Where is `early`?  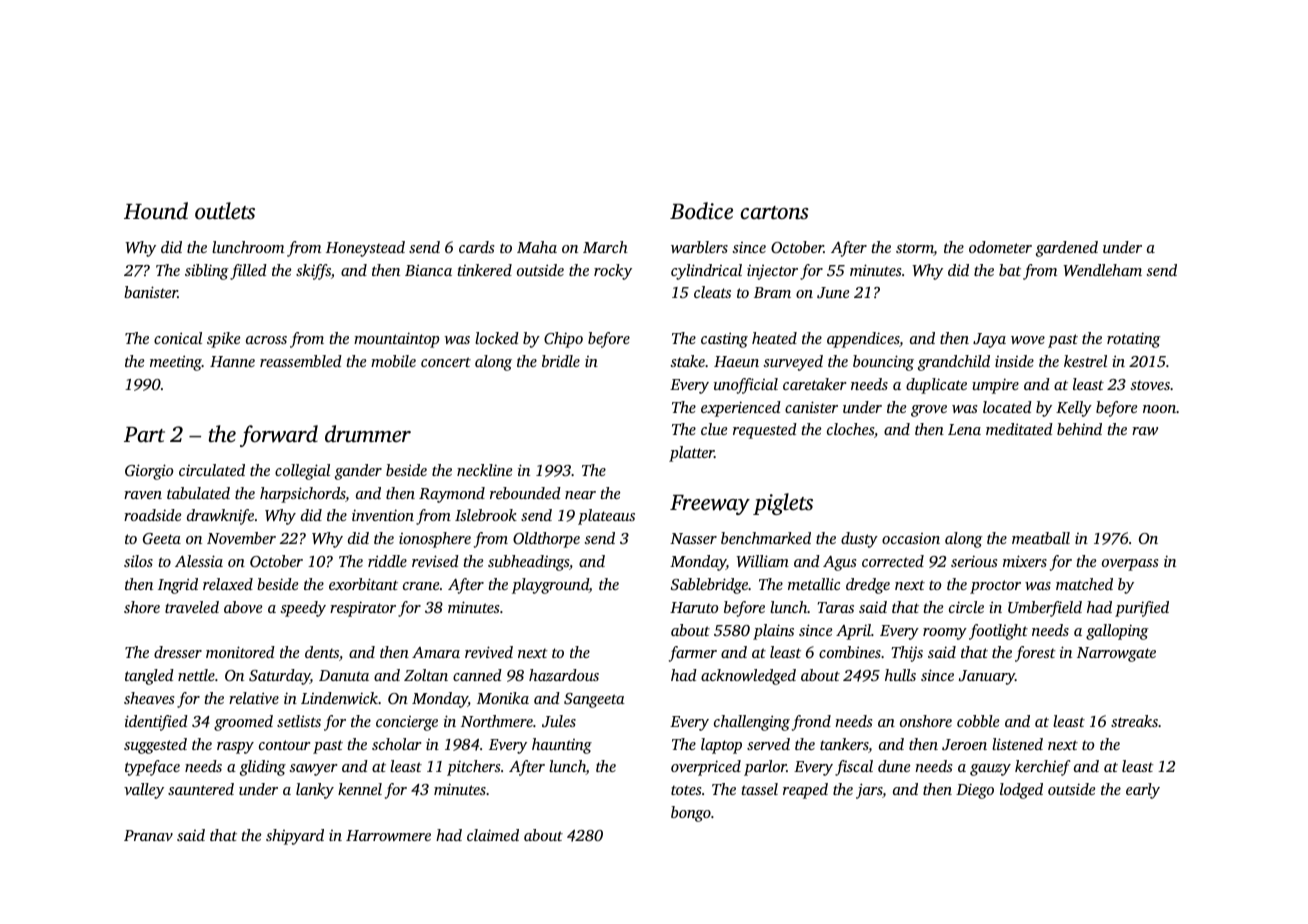
early is located at coordinates (1143, 791).
